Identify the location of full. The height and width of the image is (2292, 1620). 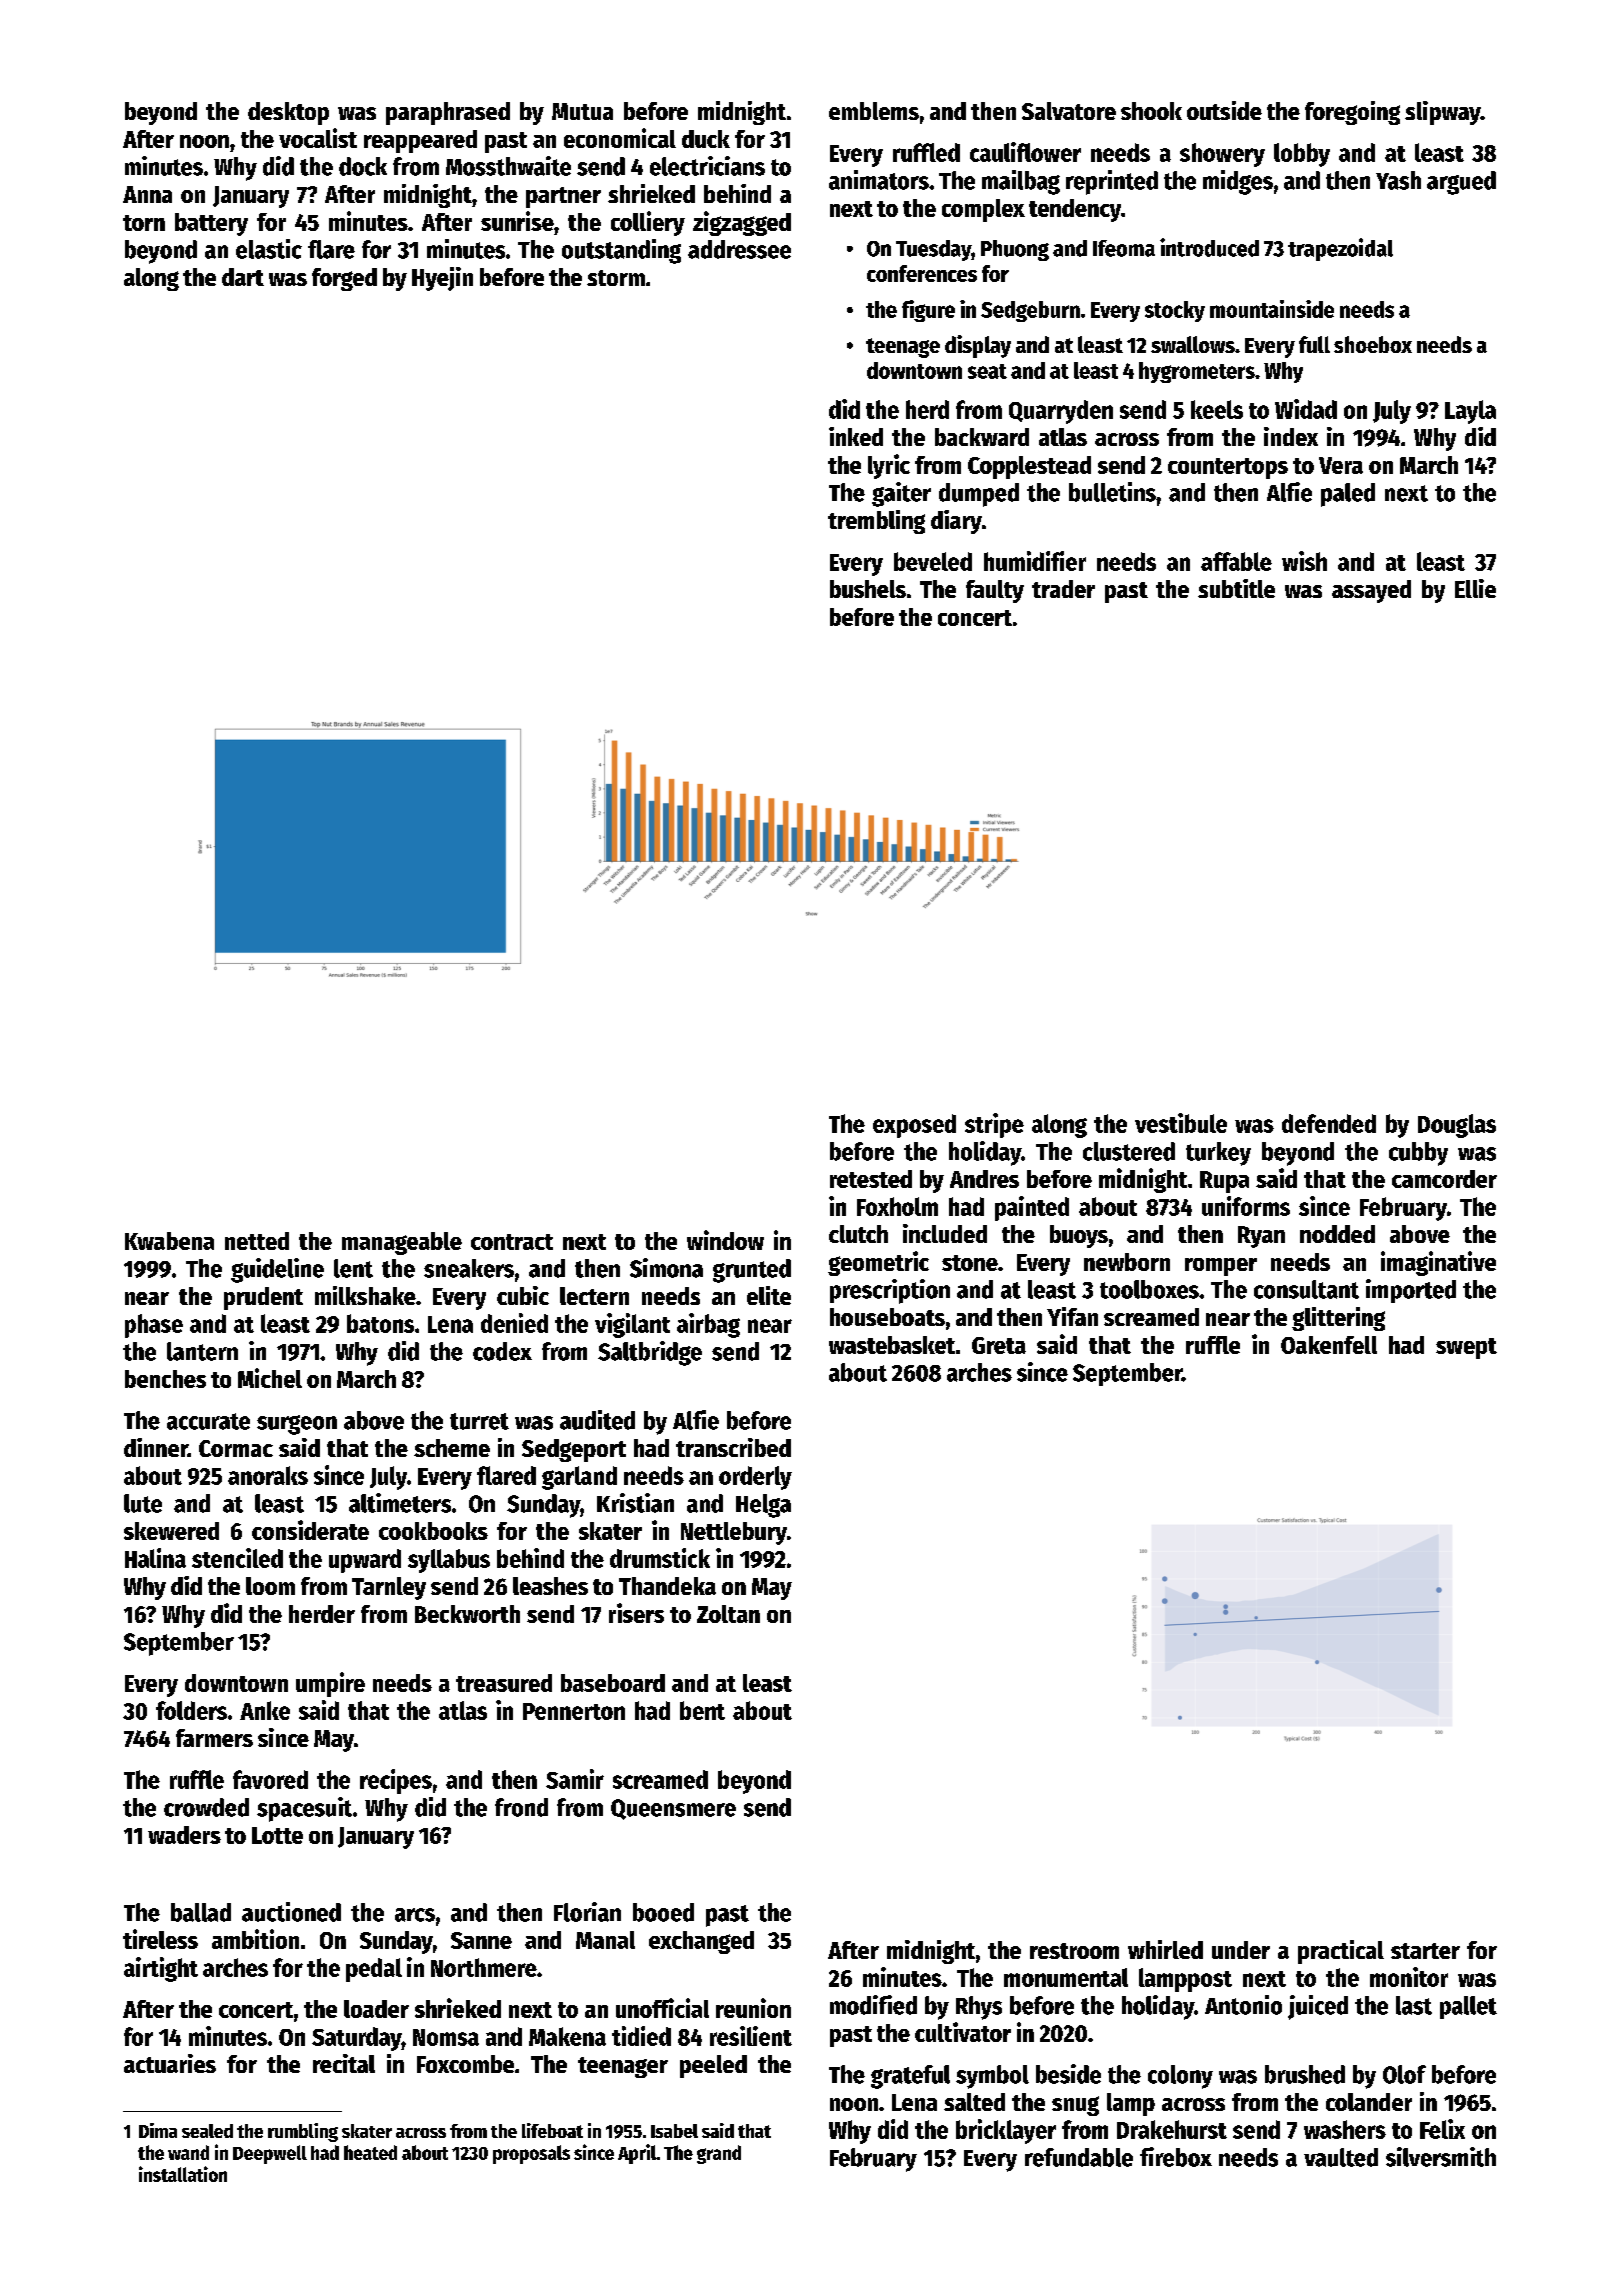
(1314, 344).
